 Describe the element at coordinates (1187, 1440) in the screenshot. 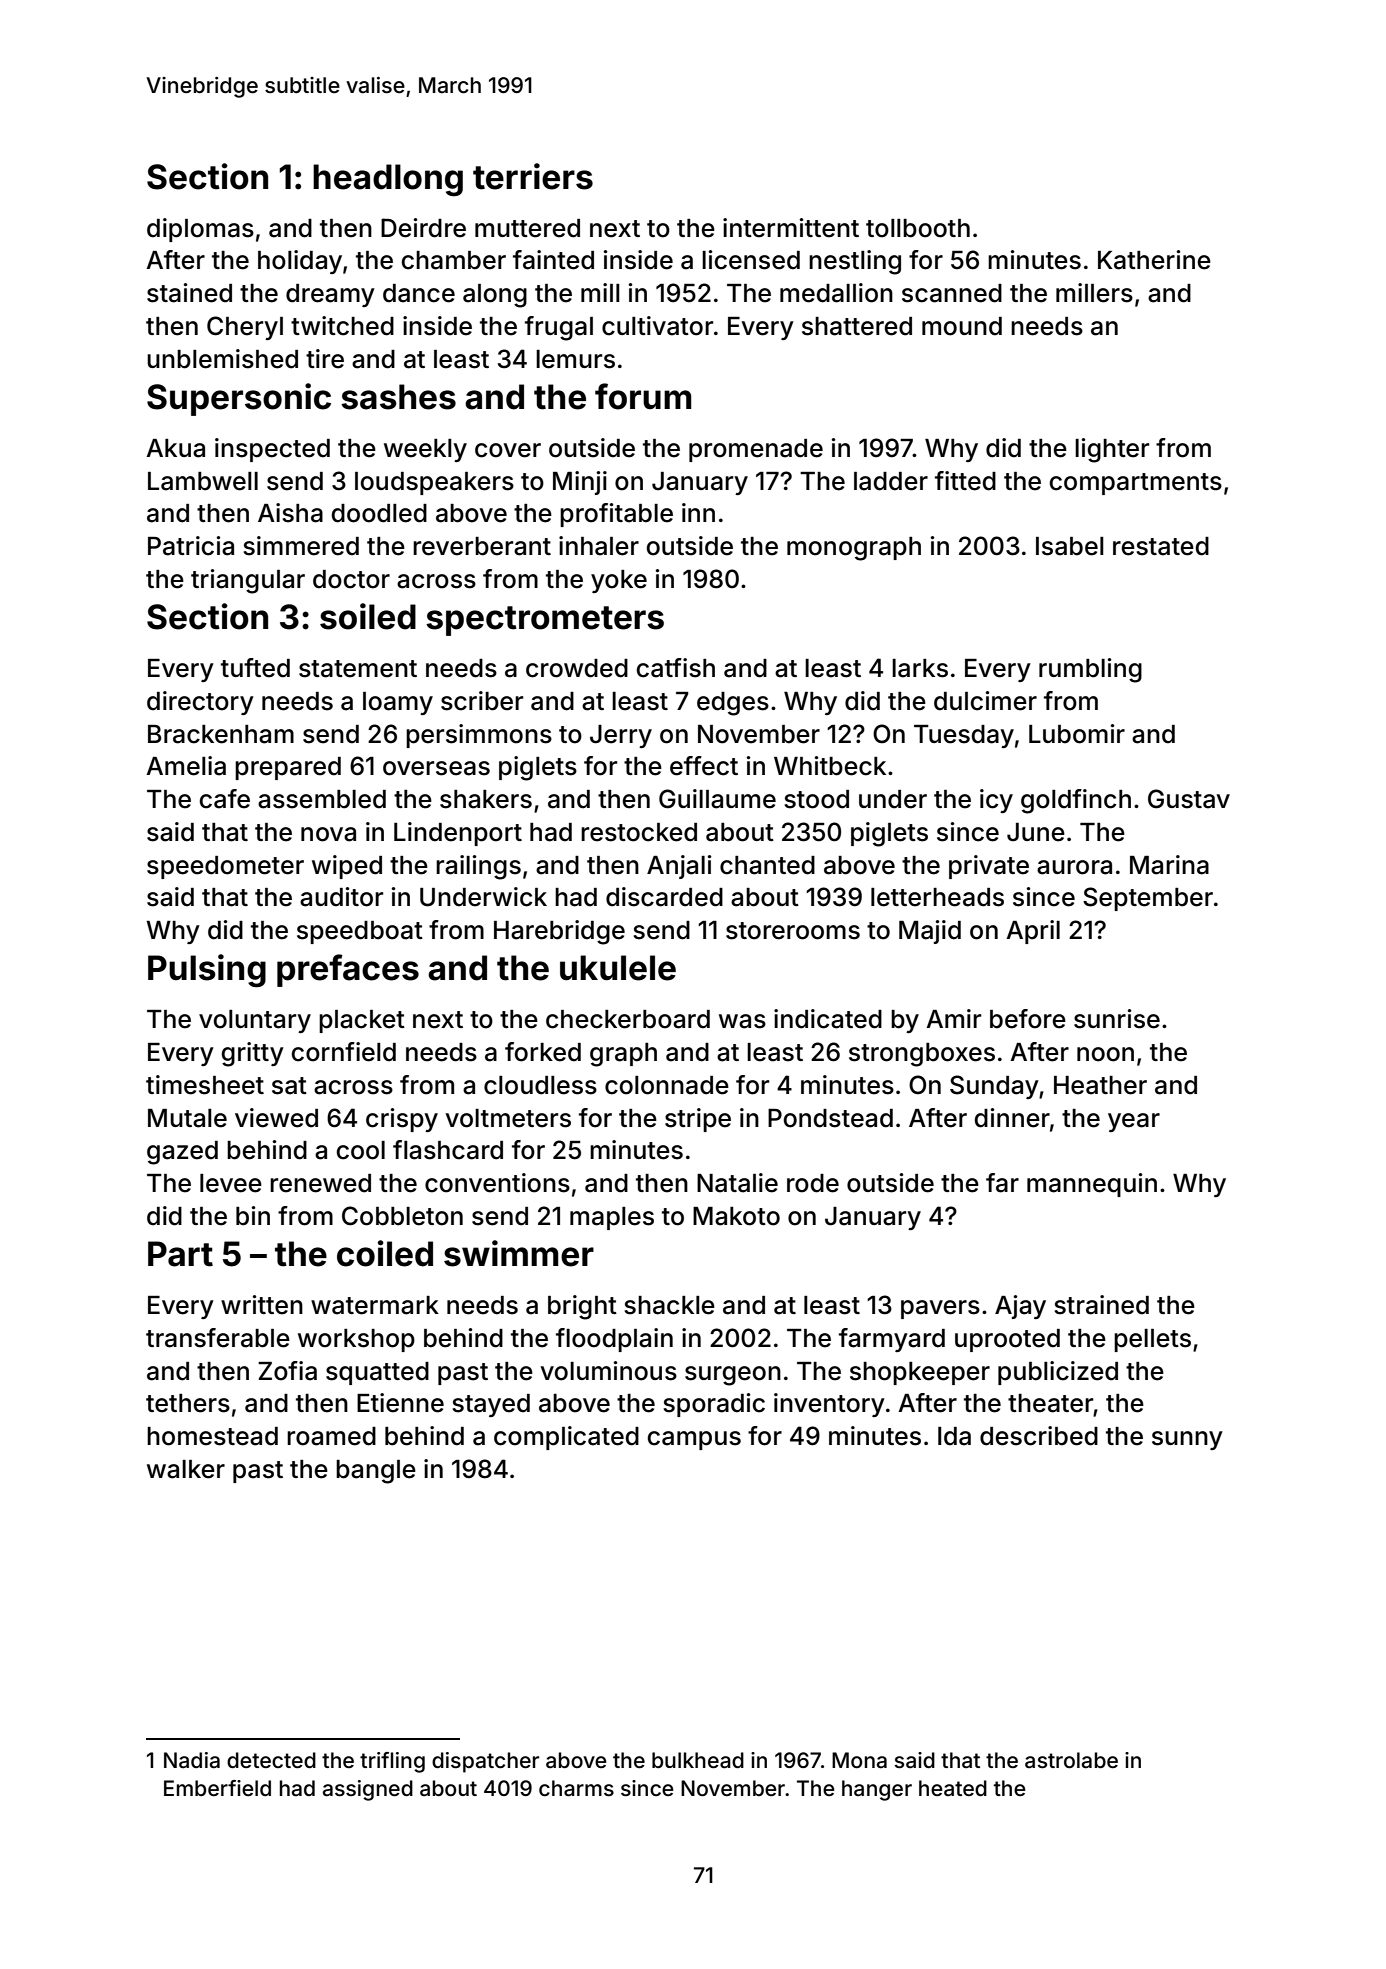

I see `sunny` at that location.
